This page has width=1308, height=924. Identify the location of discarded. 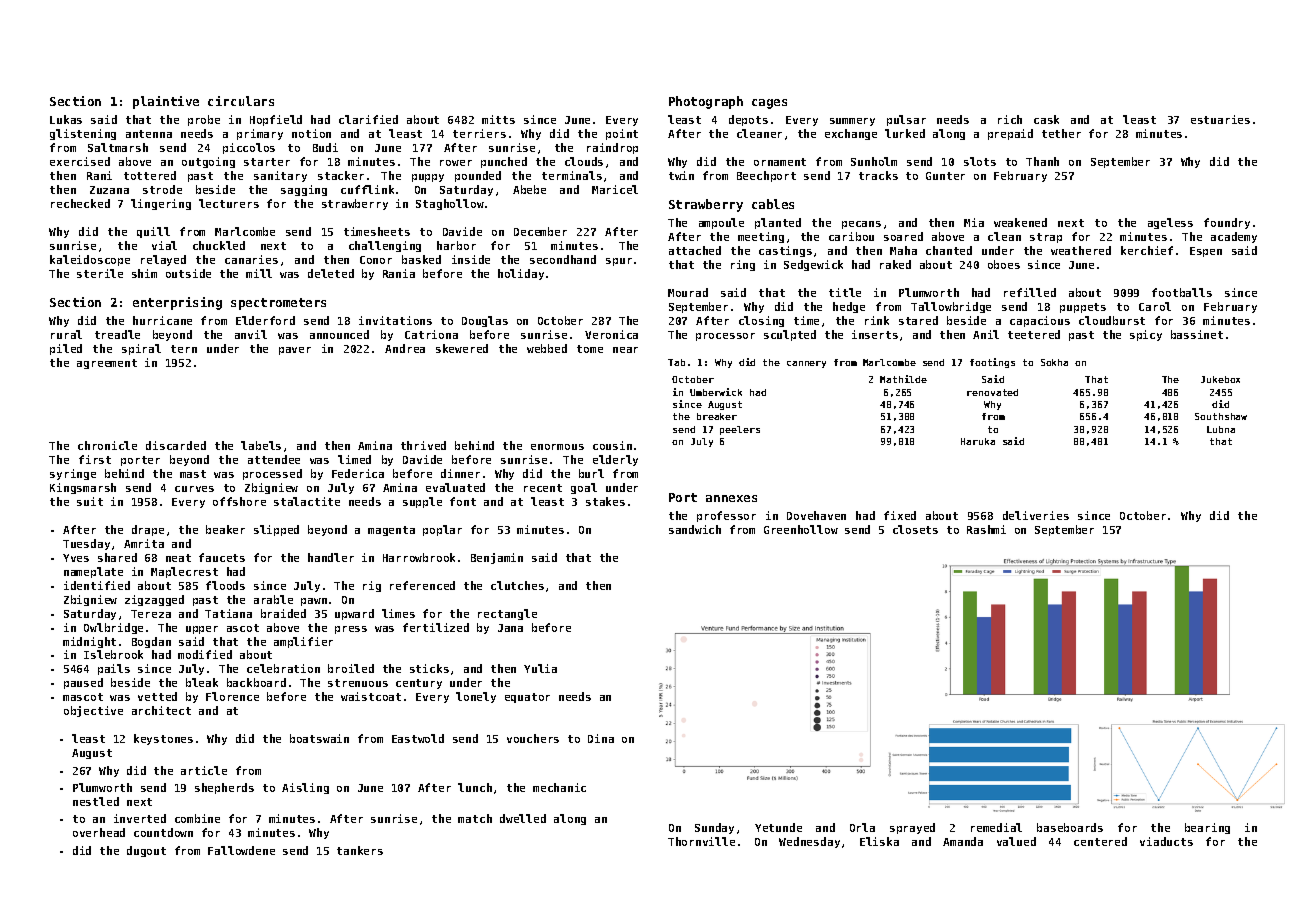
(176, 445).
